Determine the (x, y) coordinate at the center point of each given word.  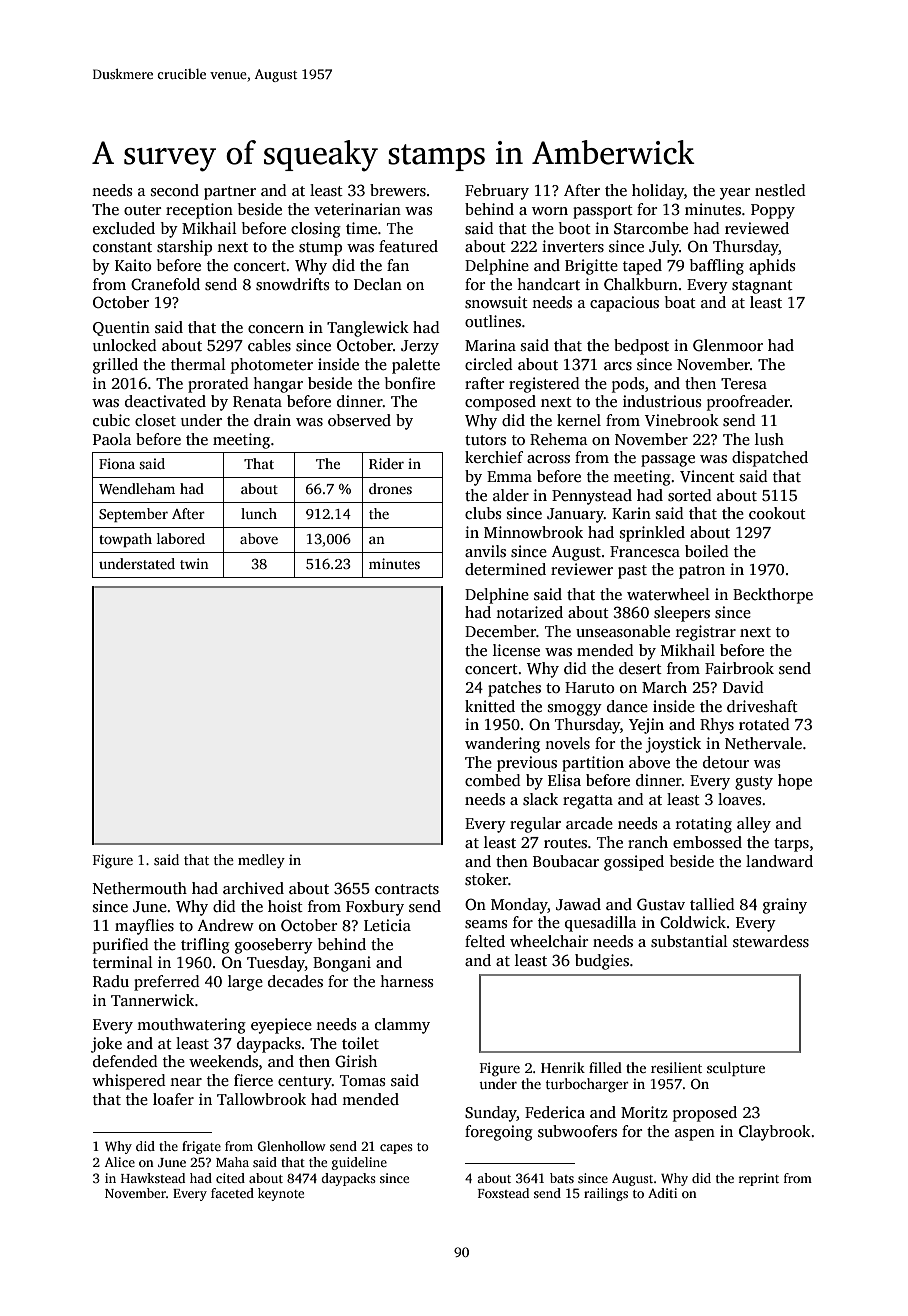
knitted (490, 706)
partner (230, 193)
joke (106, 1045)
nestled (780, 190)
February (497, 192)
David (743, 687)
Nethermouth (140, 888)
